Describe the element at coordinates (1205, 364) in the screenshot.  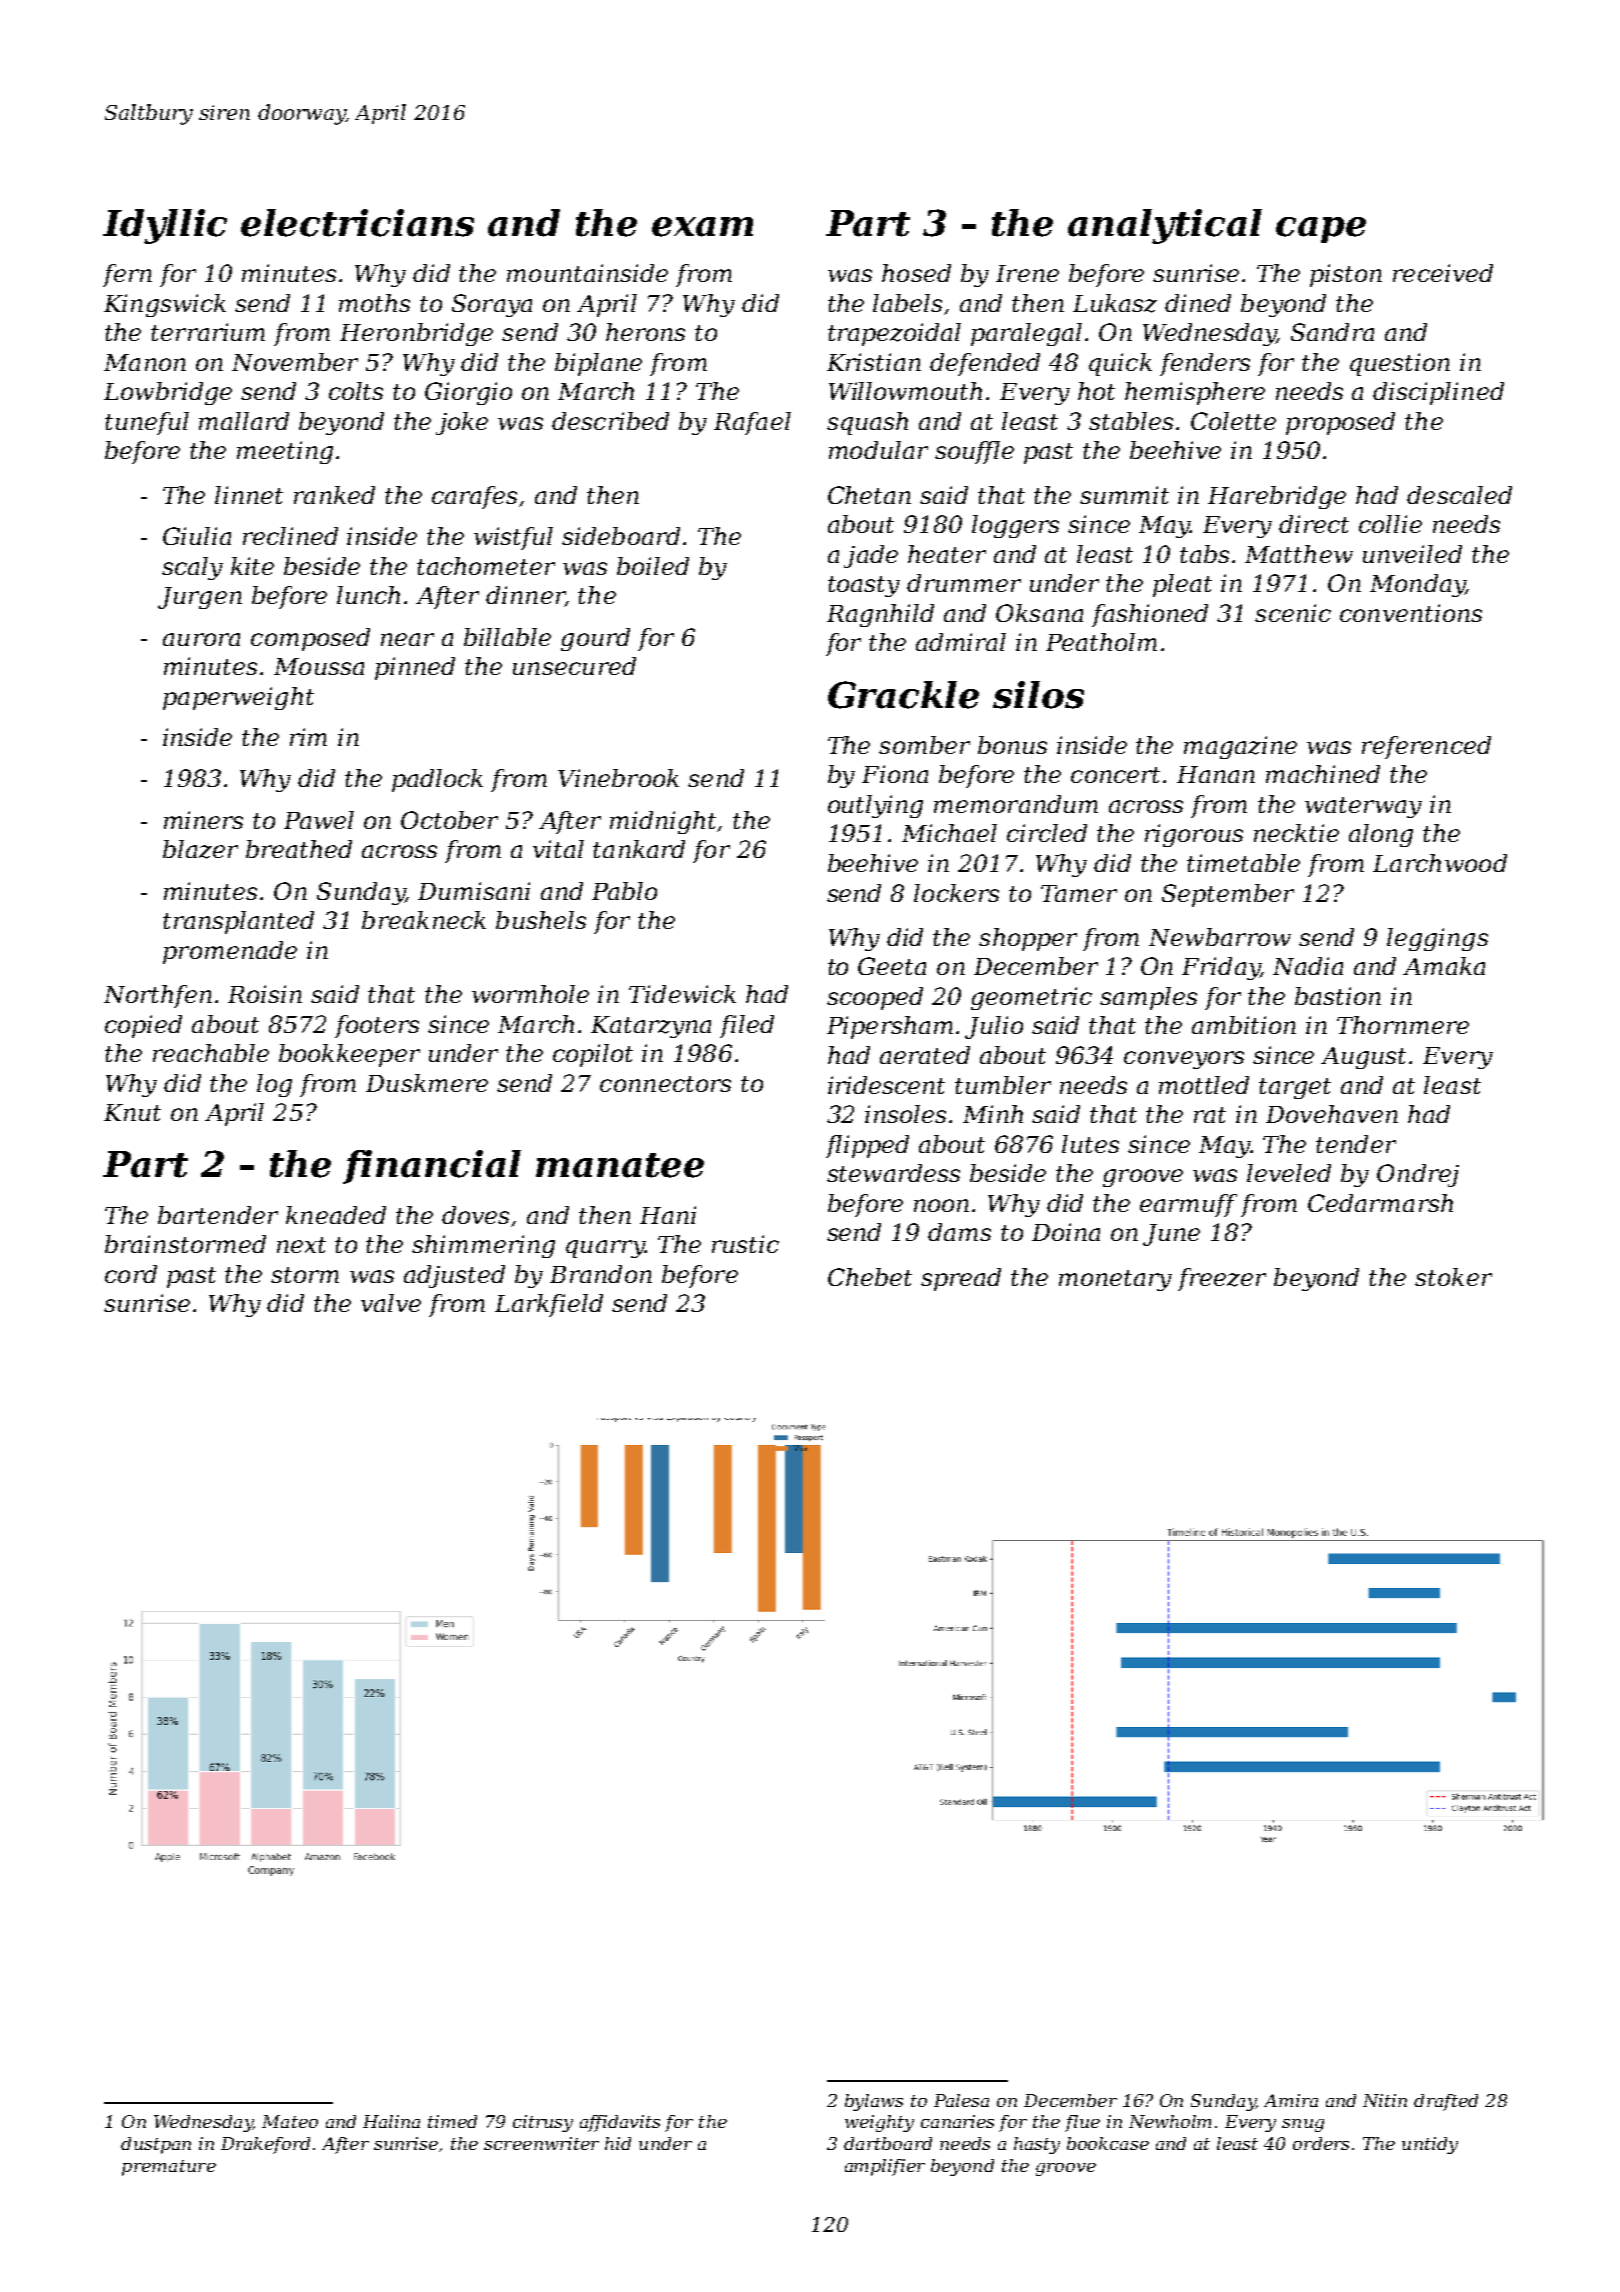
I see `fenders` at that location.
